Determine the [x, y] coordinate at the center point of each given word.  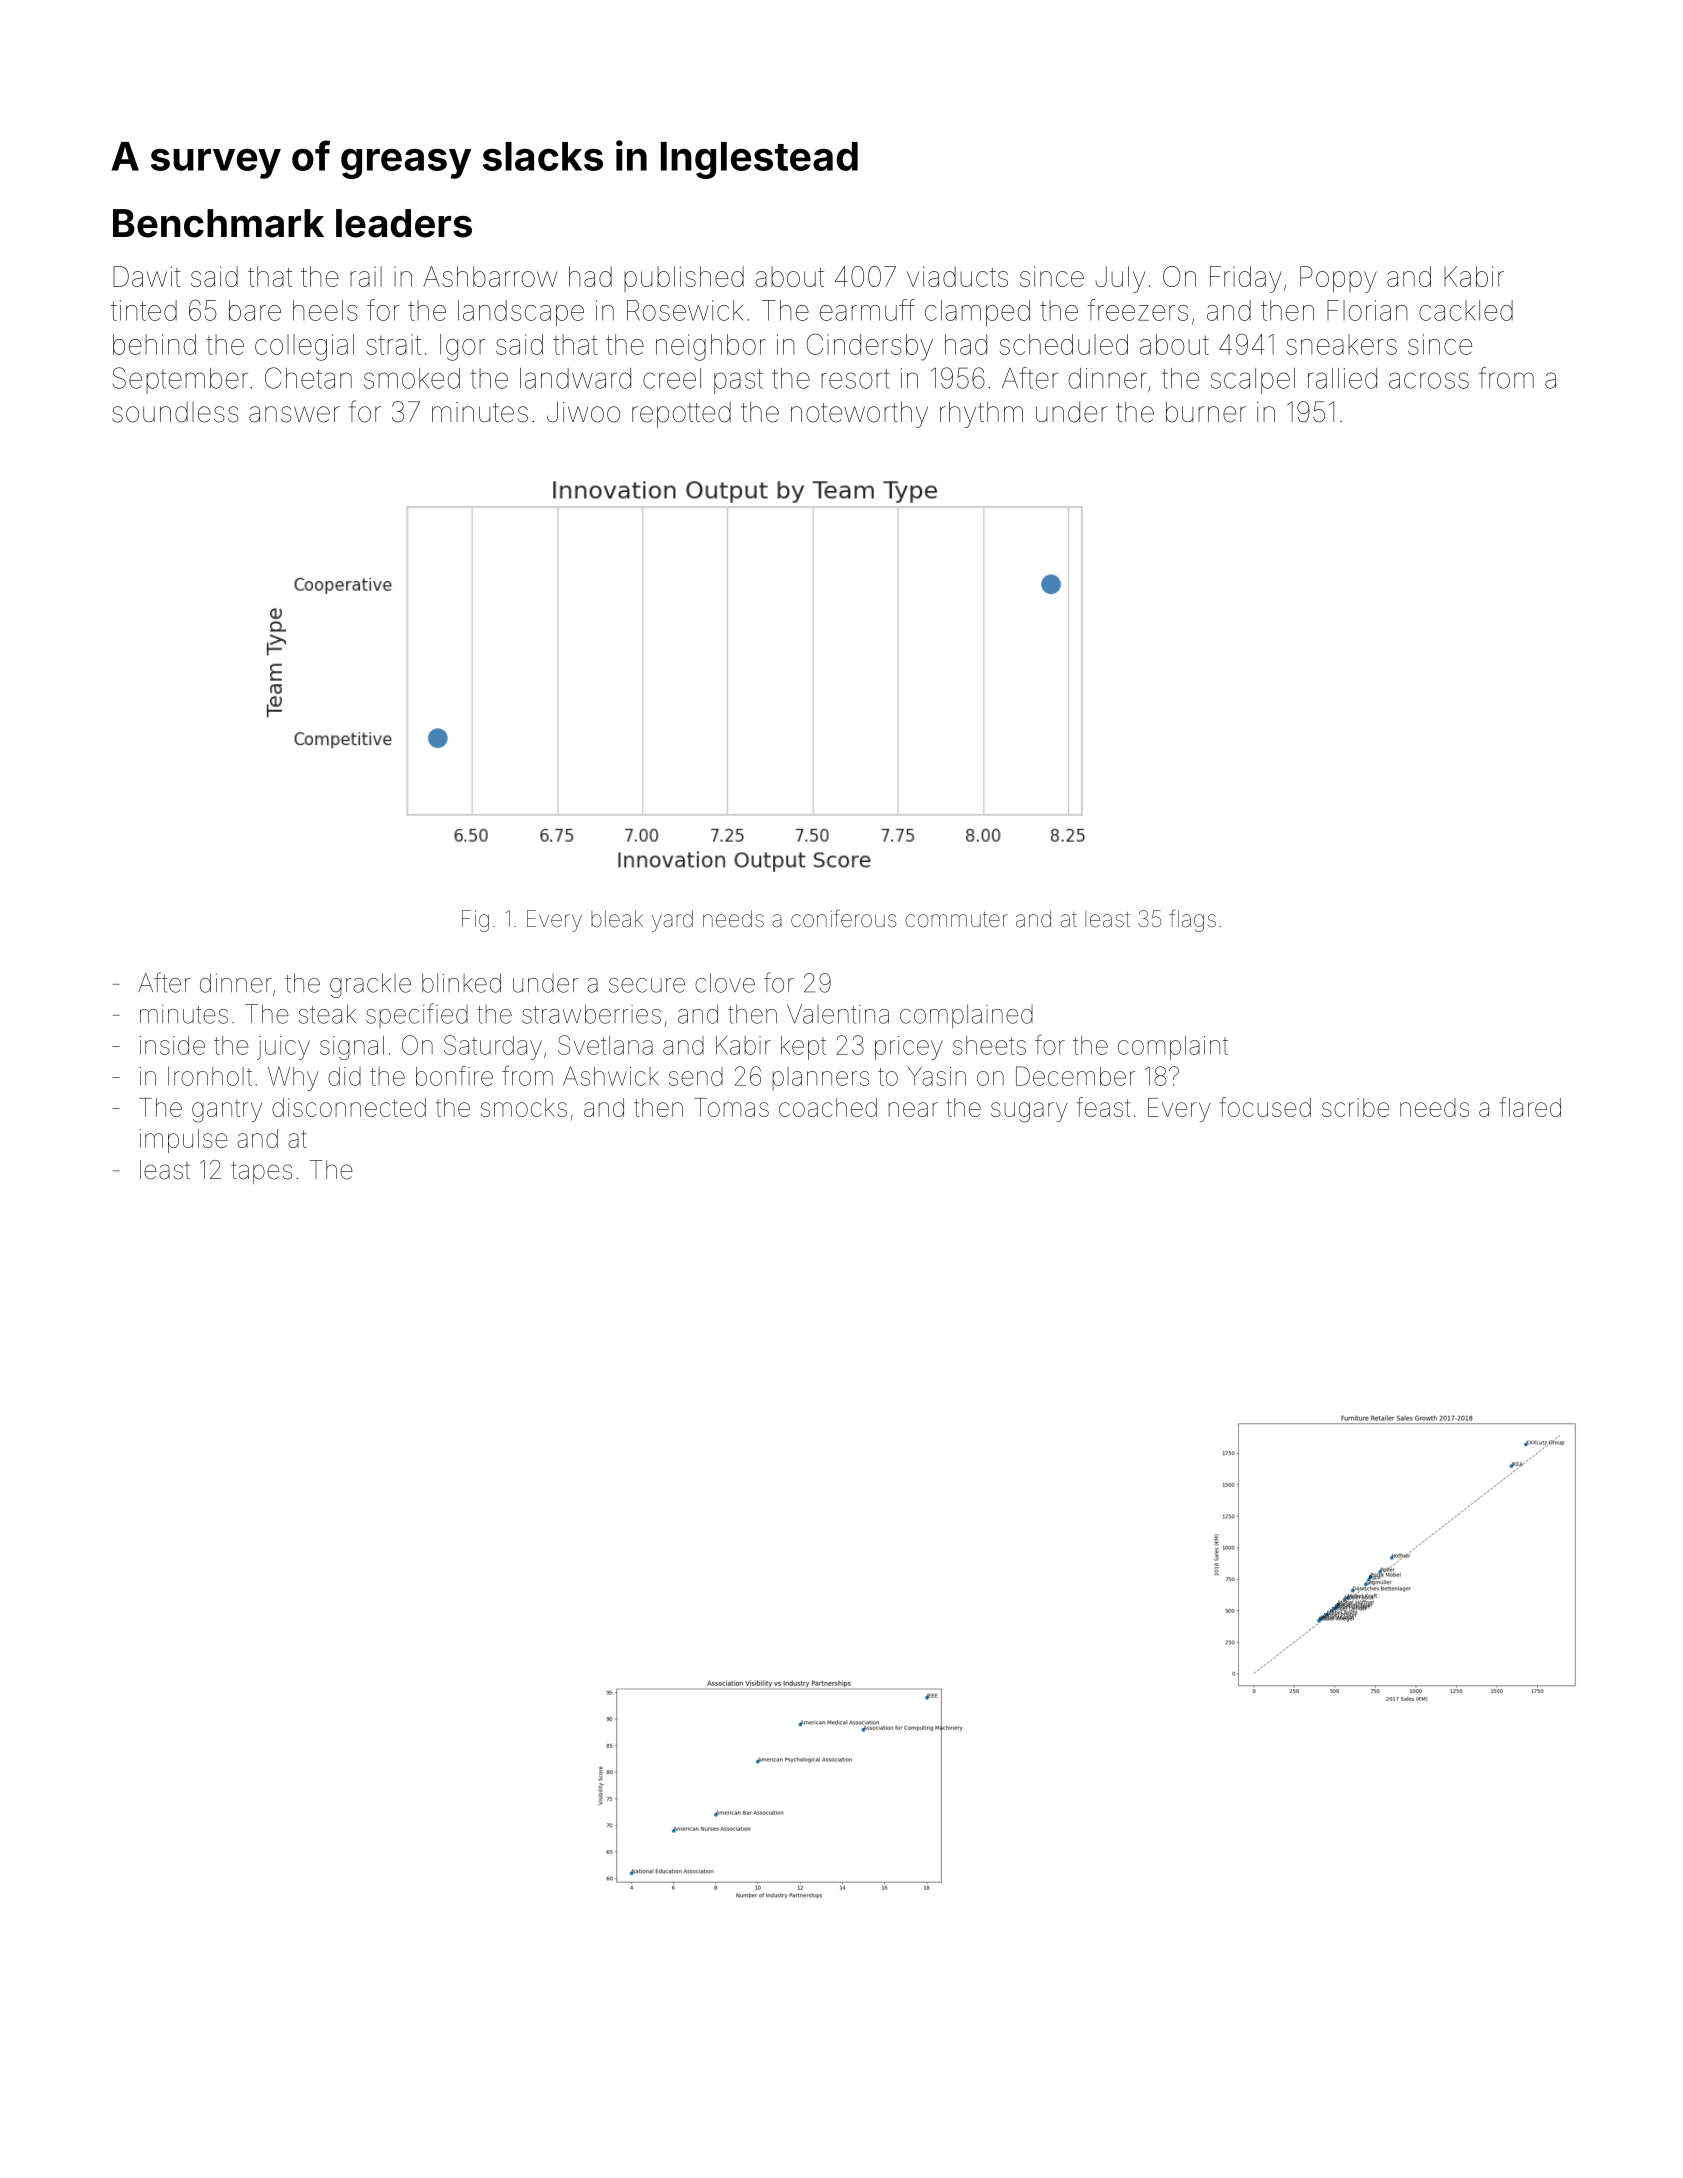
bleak [617, 919]
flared [1530, 1107]
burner [1206, 412]
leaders [404, 223]
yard [672, 921]
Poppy [1338, 279]
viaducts [957, 276]
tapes [261, 1172]
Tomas [731, 1107]
